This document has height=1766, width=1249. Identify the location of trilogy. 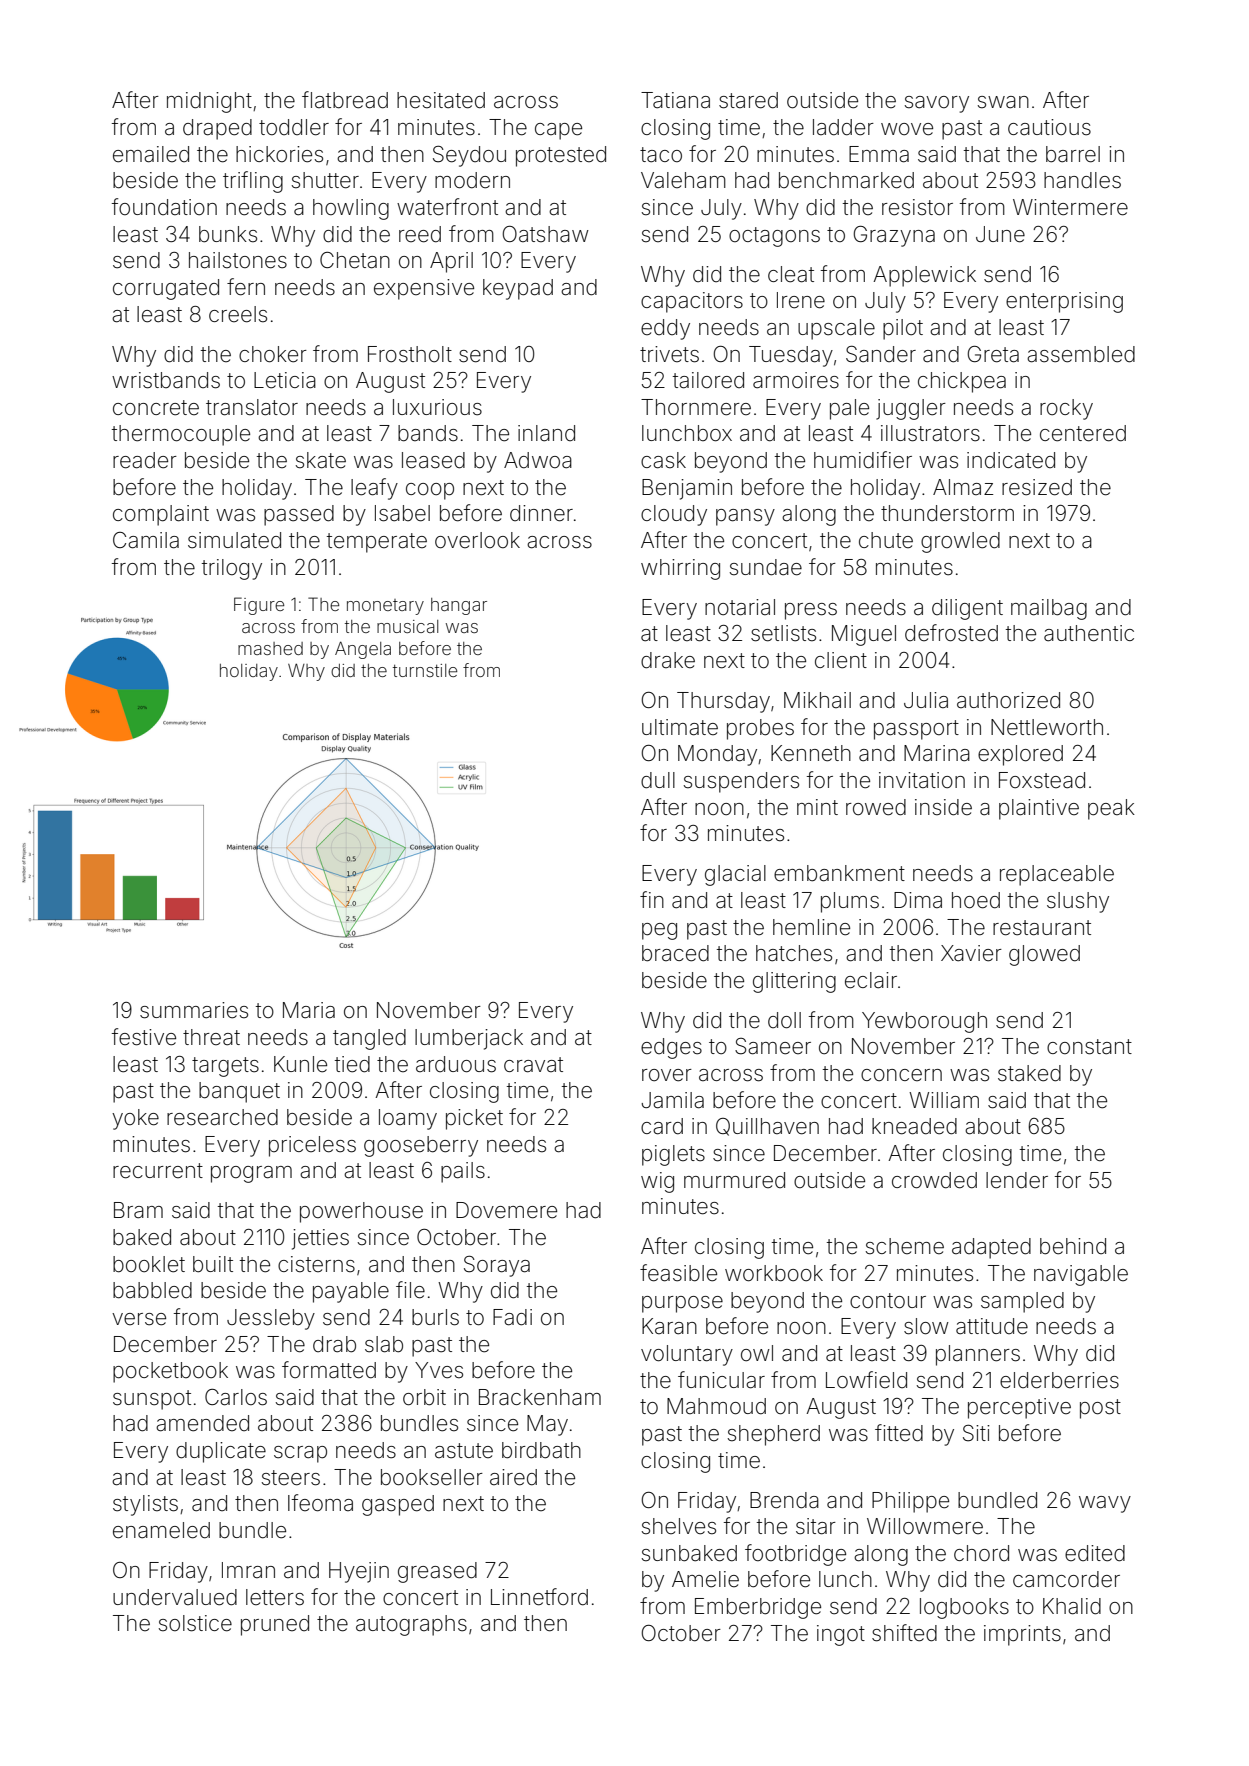
(232, 569).
